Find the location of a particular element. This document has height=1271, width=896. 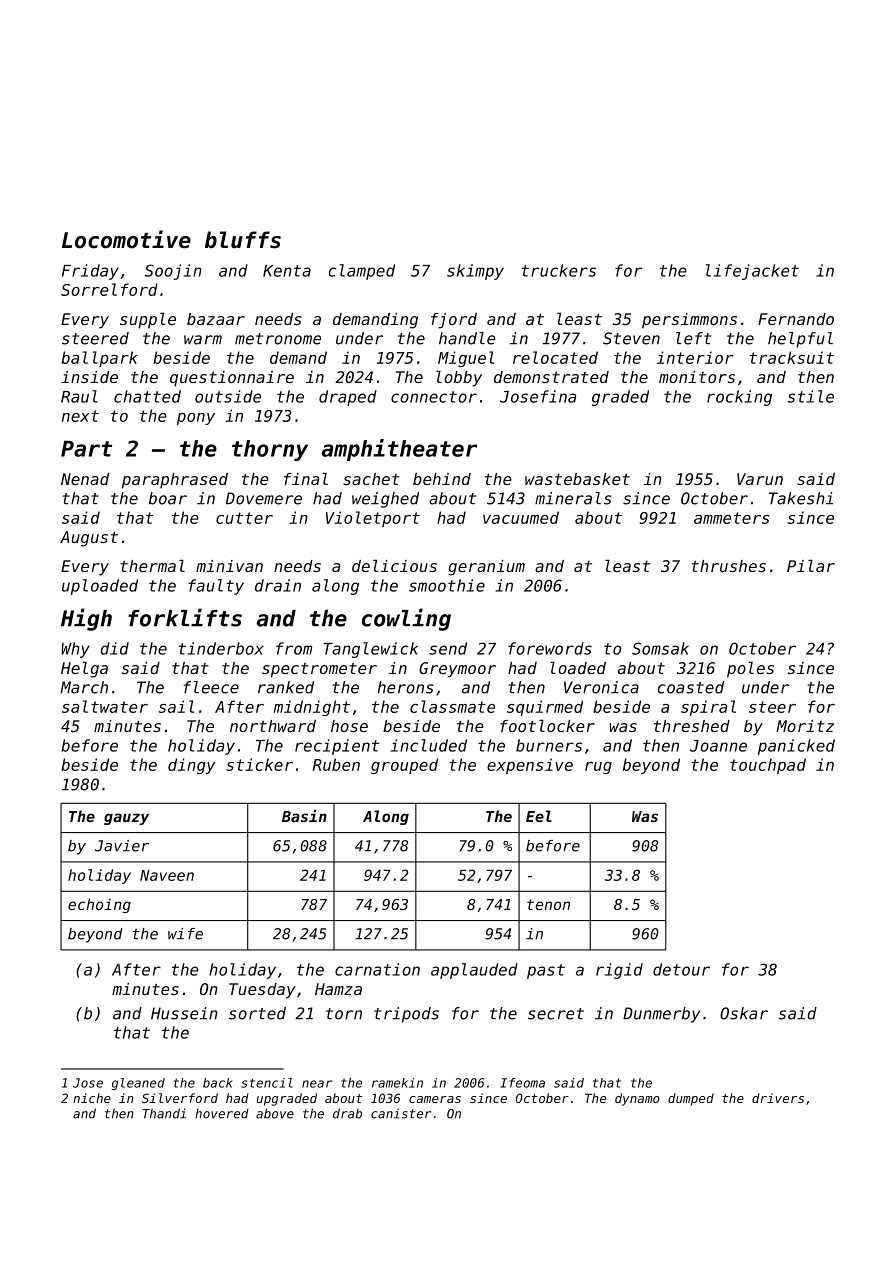

applauded is located at coordinates (474, 971).
